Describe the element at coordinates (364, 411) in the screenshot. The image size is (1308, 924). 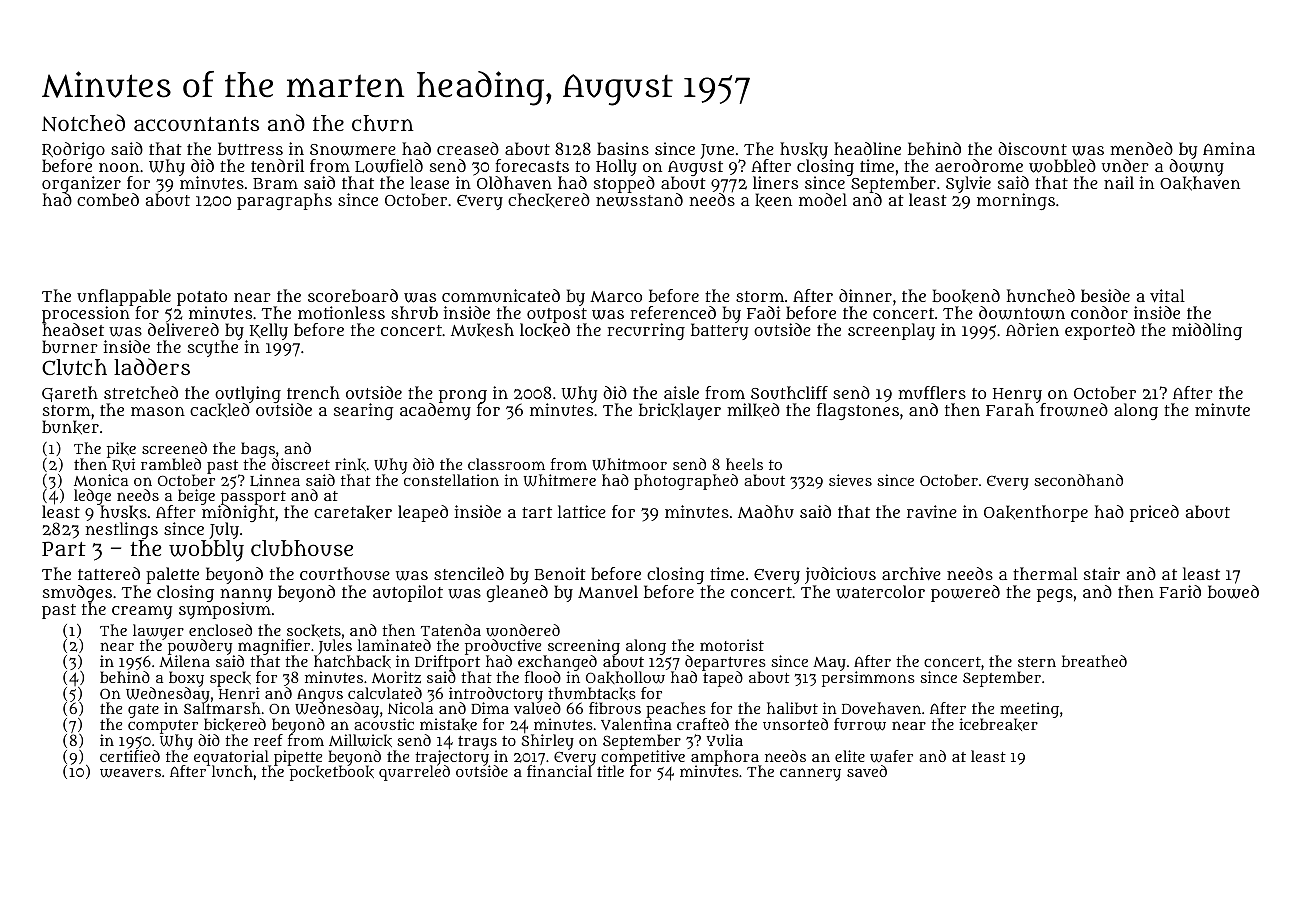
I see `searing` at that location.
